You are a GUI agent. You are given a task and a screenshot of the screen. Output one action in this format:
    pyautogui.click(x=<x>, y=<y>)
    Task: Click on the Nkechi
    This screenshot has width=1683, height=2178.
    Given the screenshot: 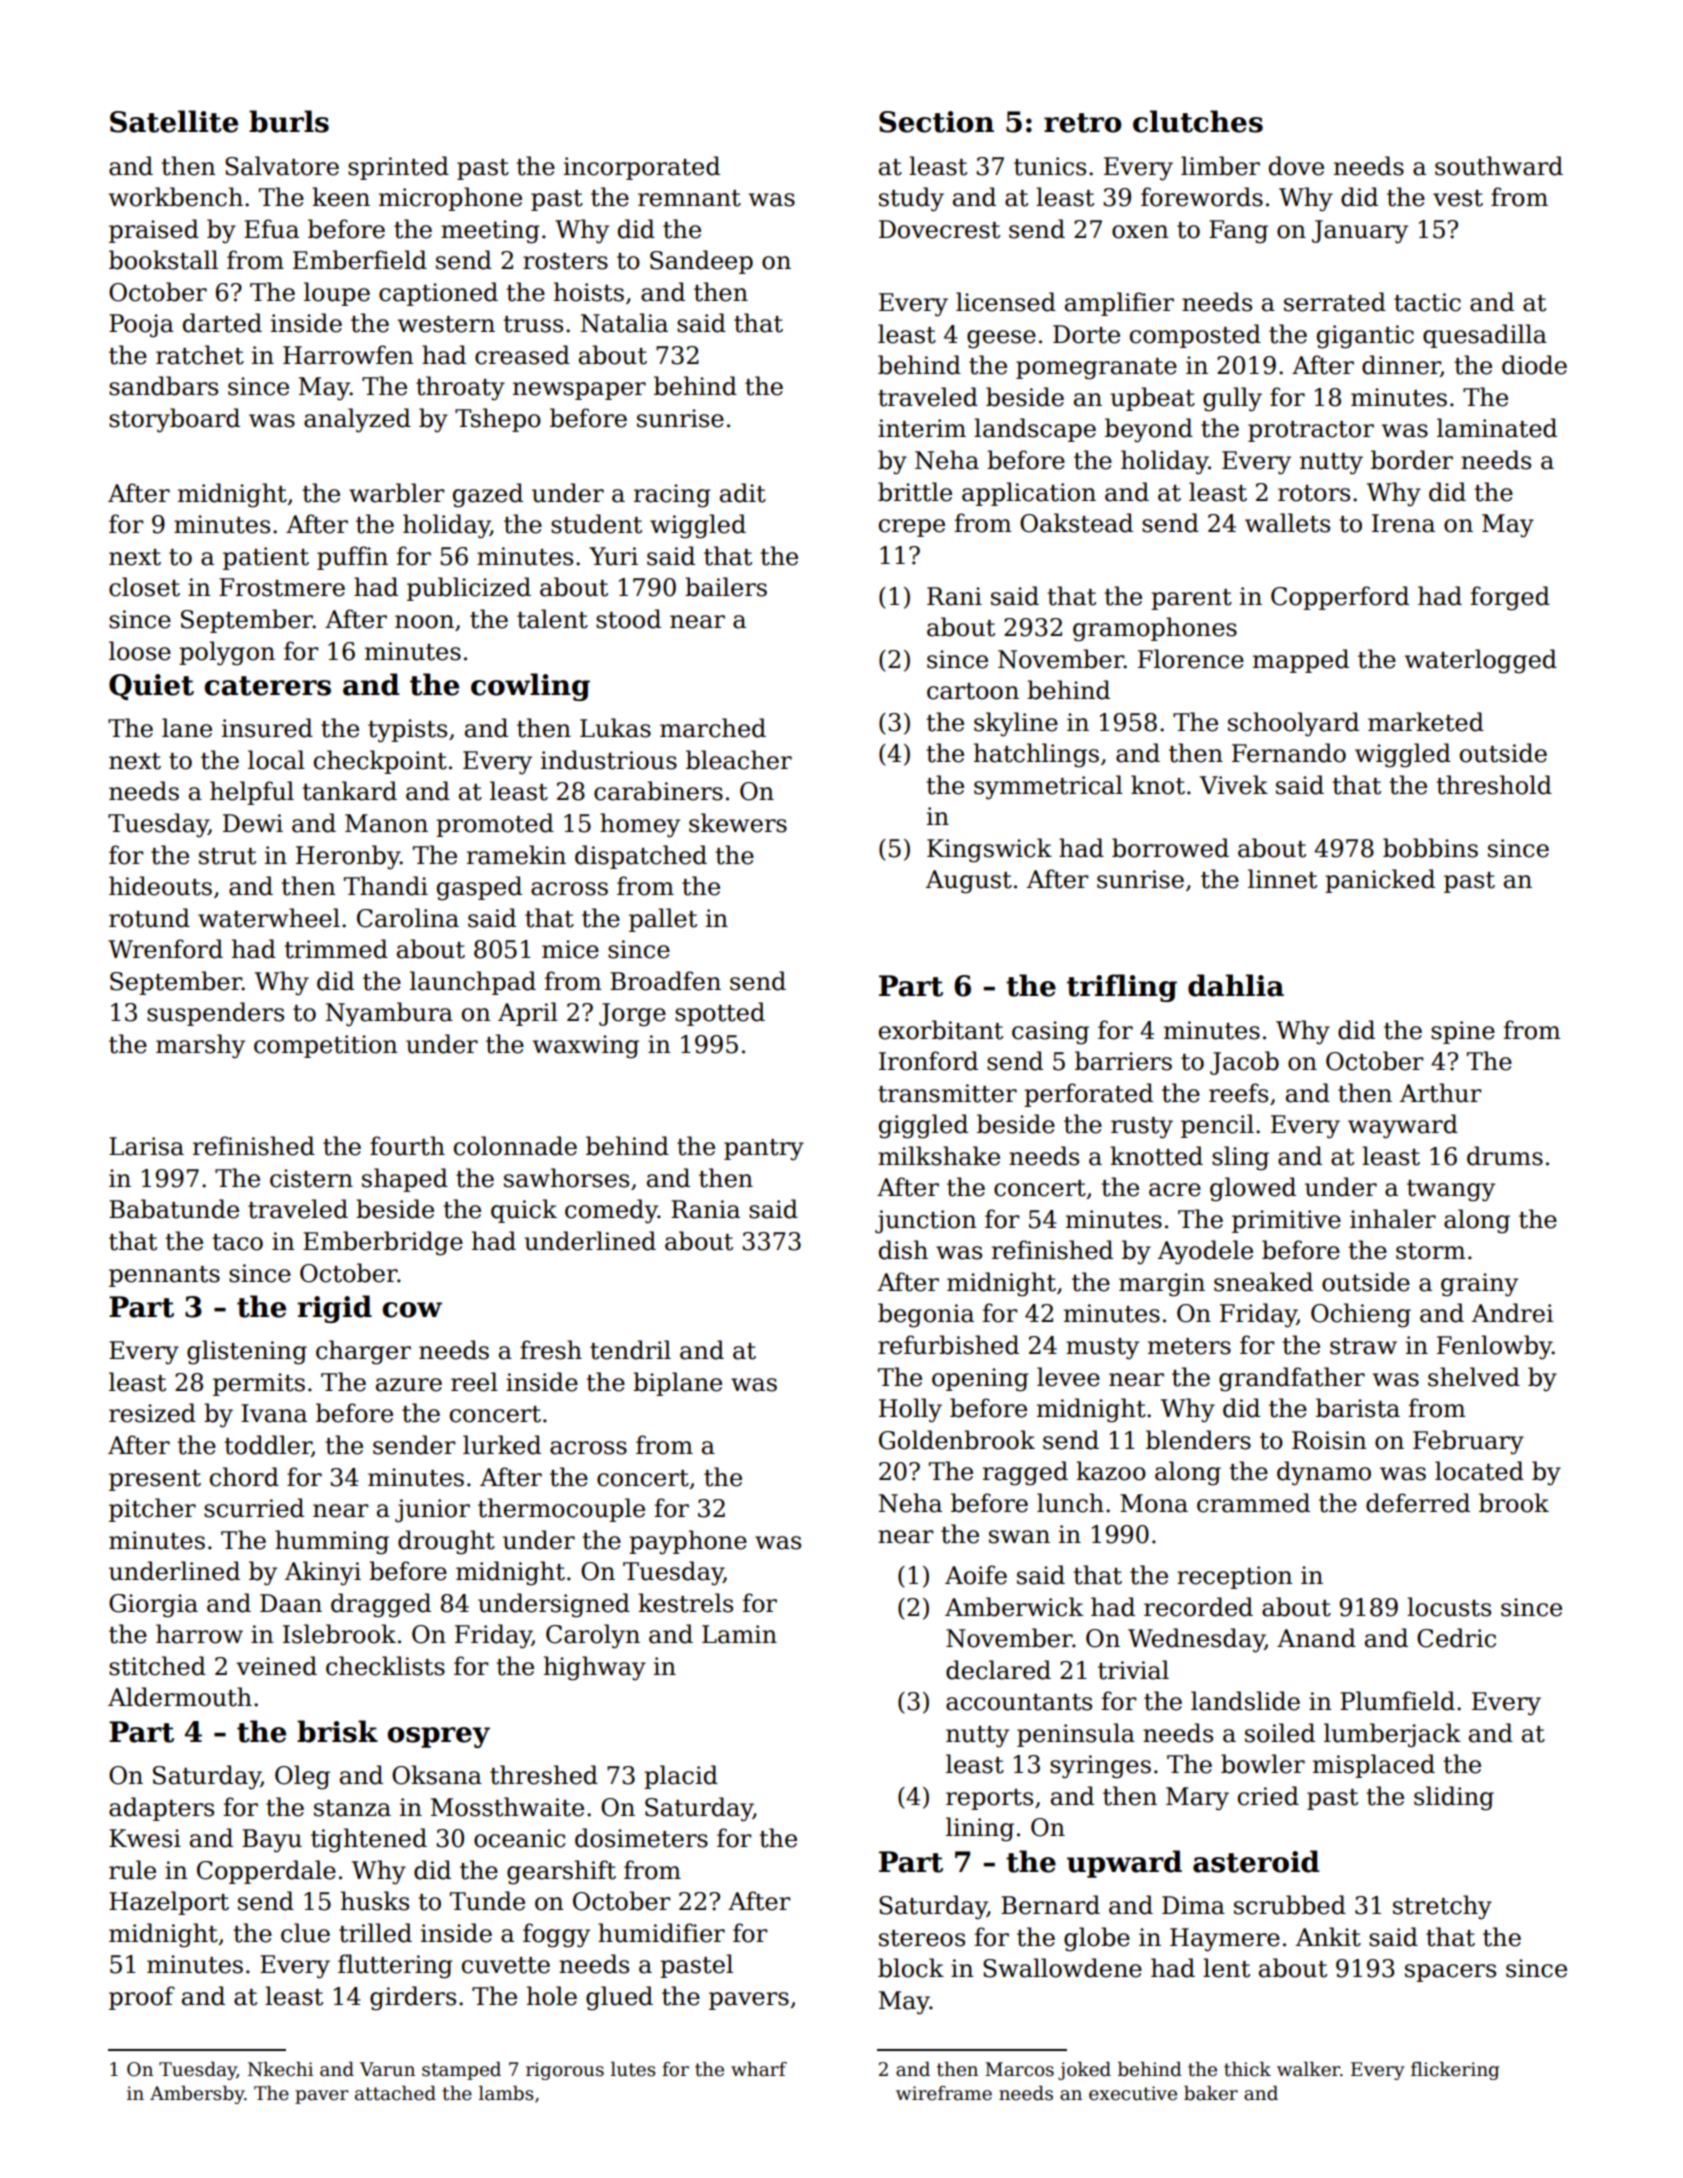 What is the action you would take?
    pyautogui.click(x=280, y=2069)
